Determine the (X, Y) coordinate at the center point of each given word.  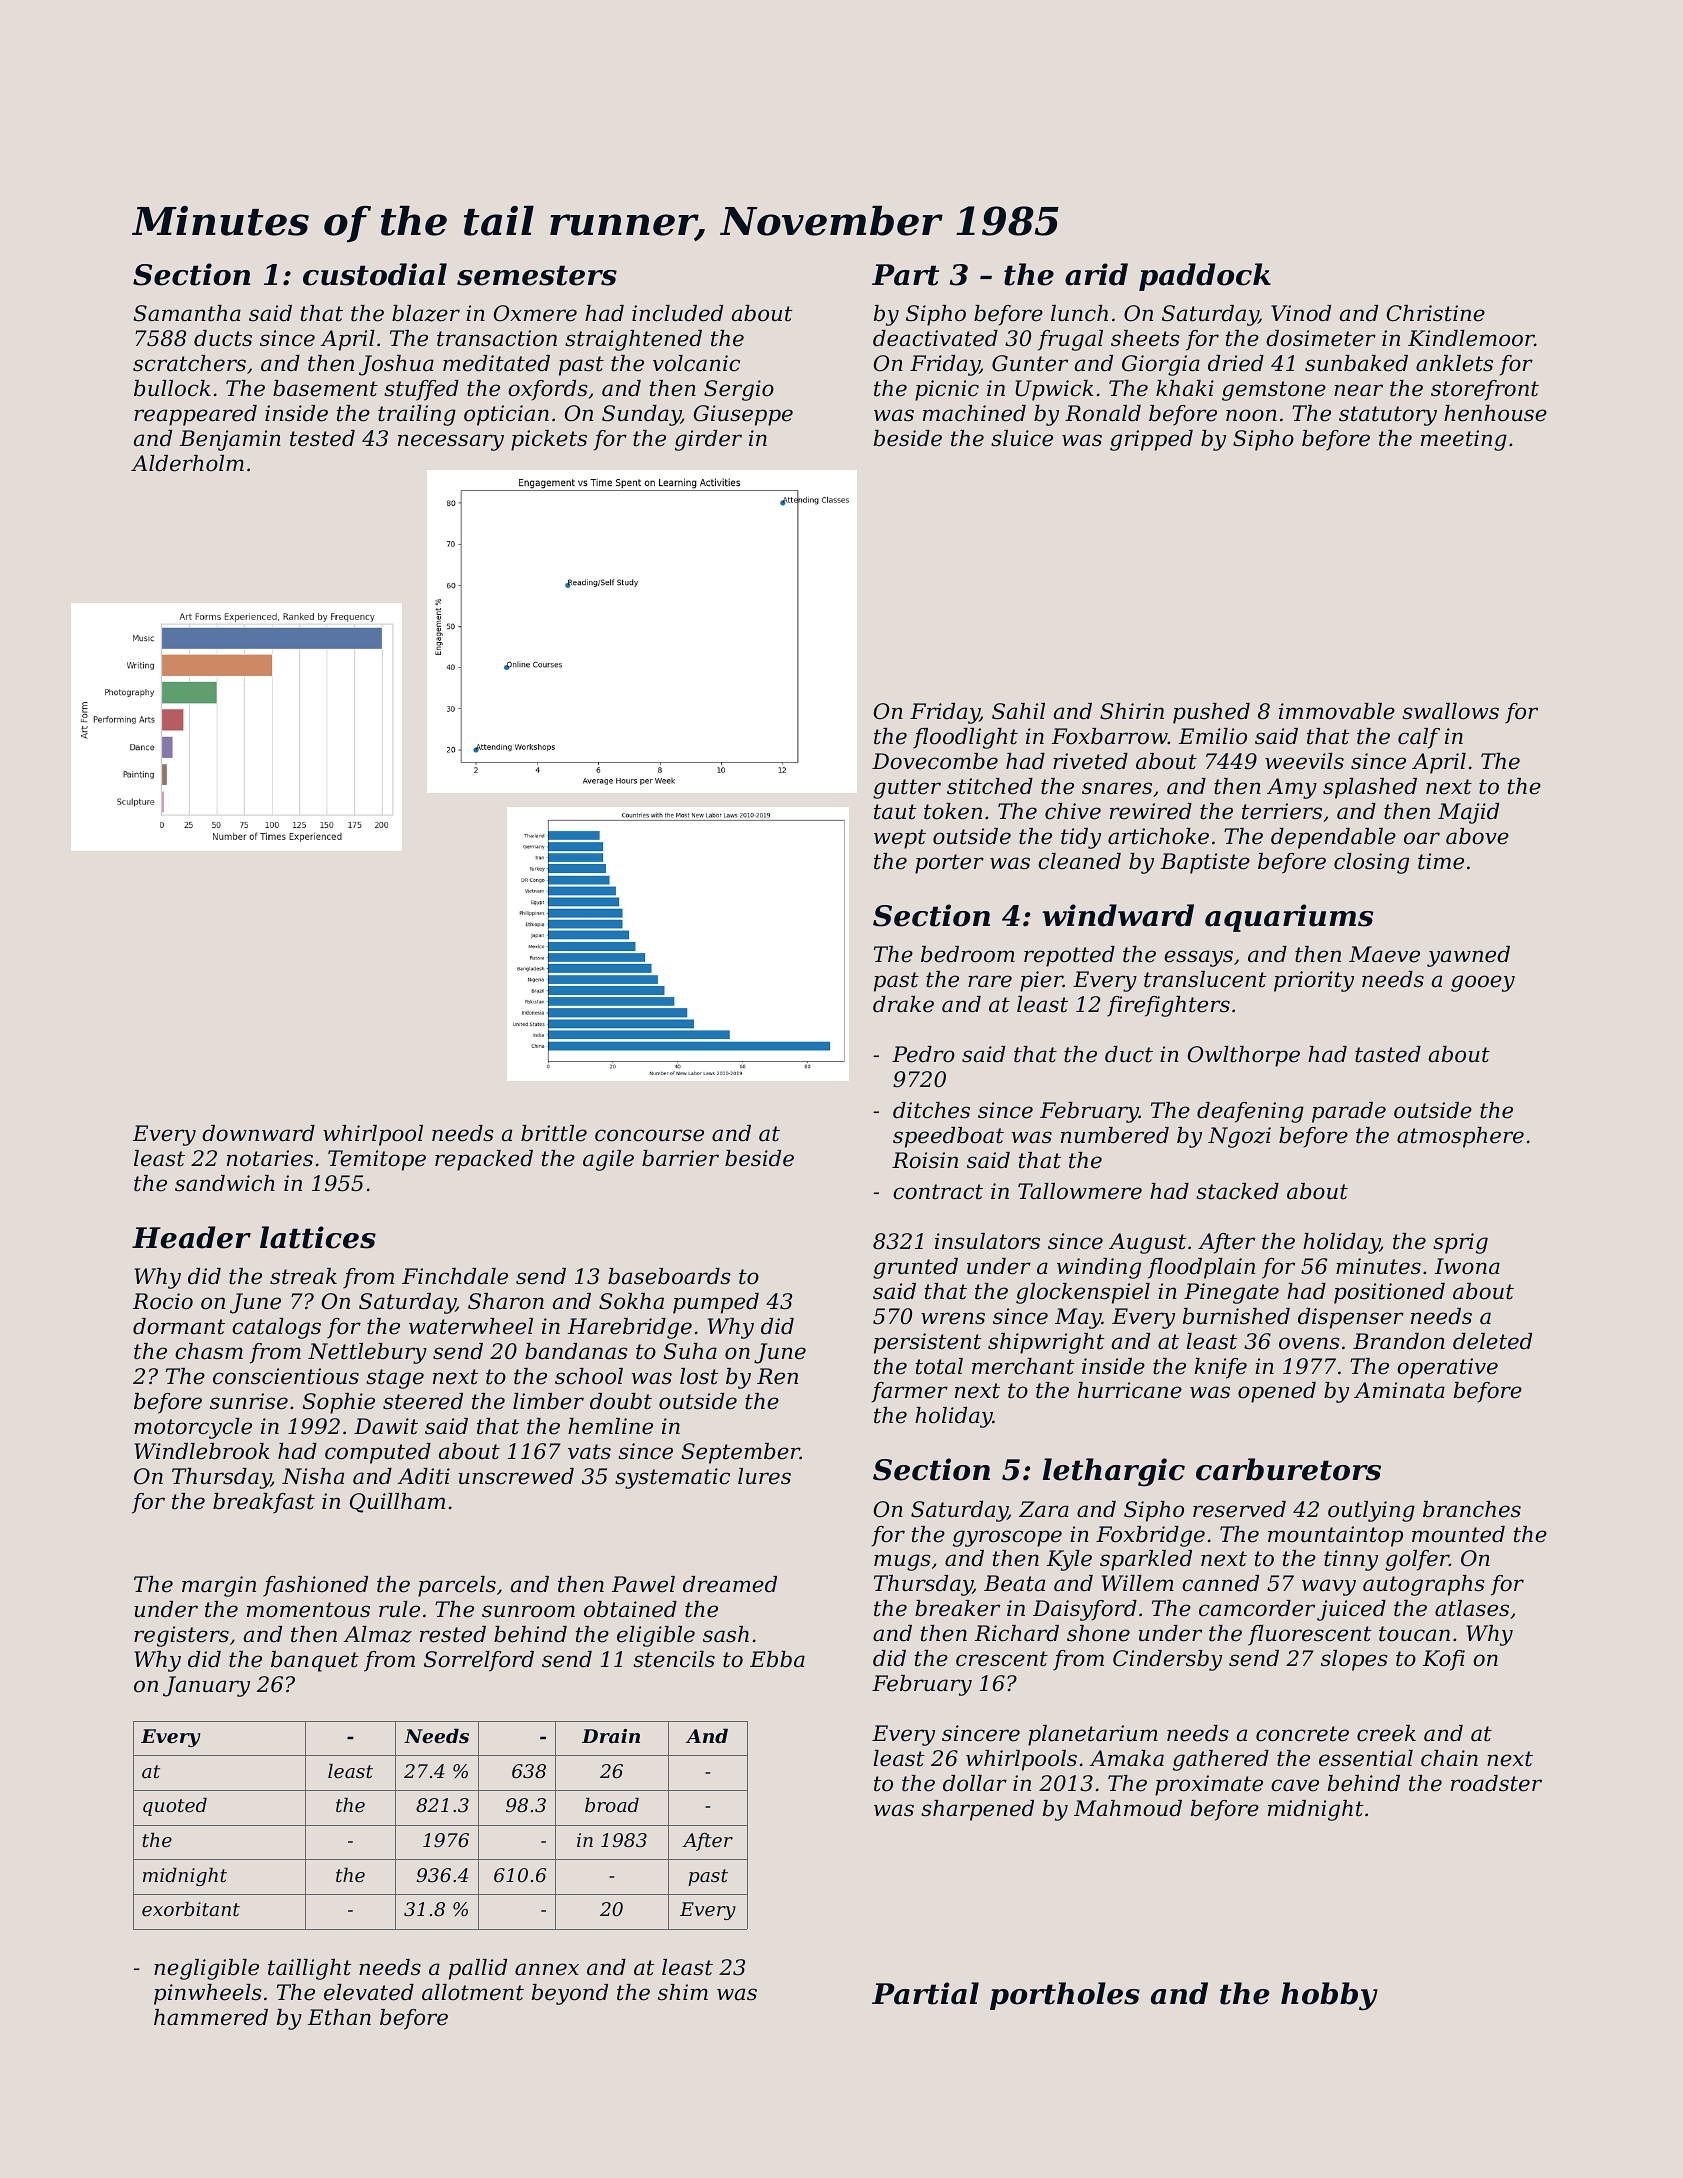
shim (683, 1992)
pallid (478, 1969)
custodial (375, 274)
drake (903, 1004)
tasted (1388, 1054)
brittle (554, 1133)
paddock (1205, 277)
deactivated (935, 338)
